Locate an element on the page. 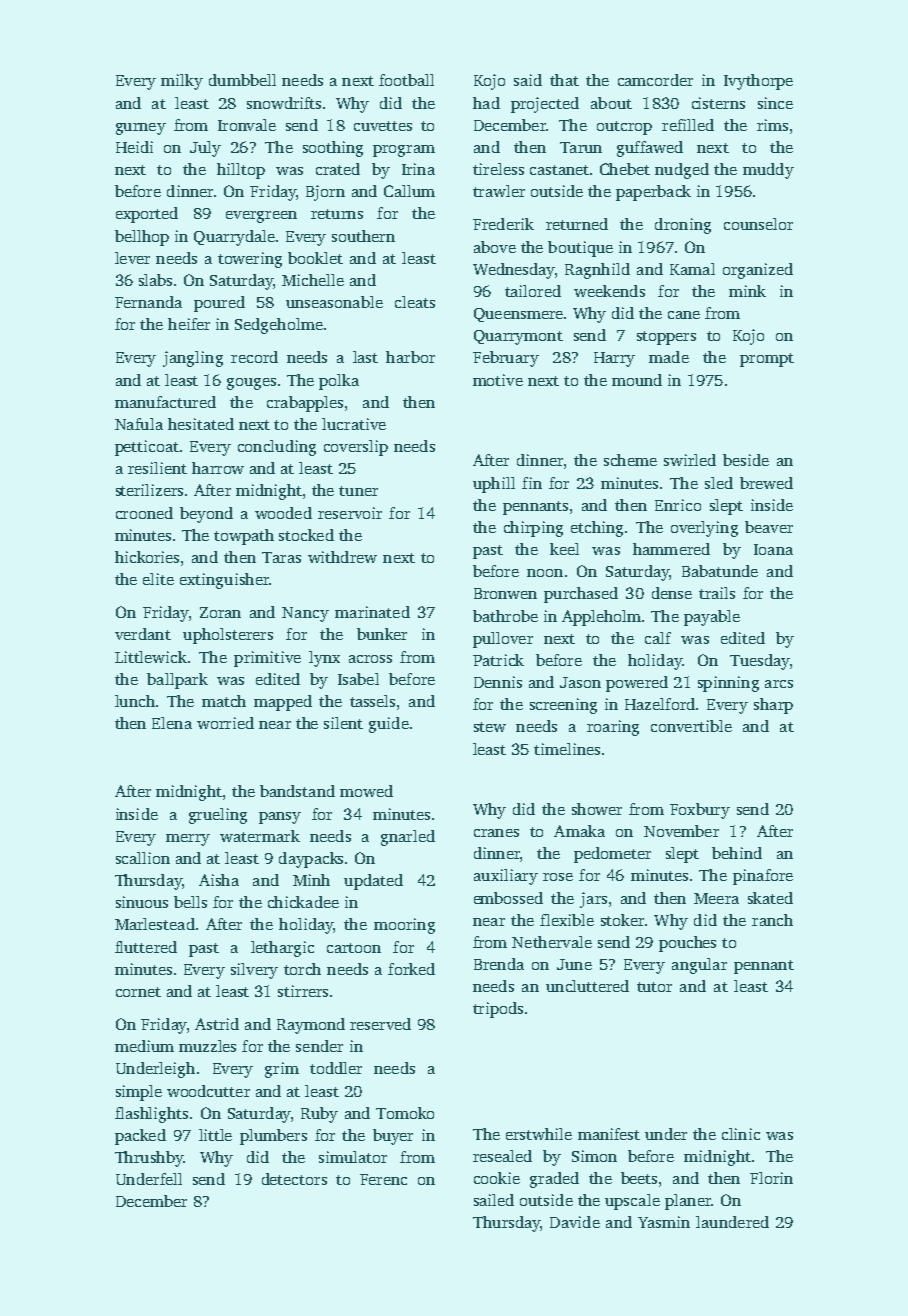 Image resolution: width=908 pixels, height=1316 pixels. milky is located at coordinates (182, 82).
